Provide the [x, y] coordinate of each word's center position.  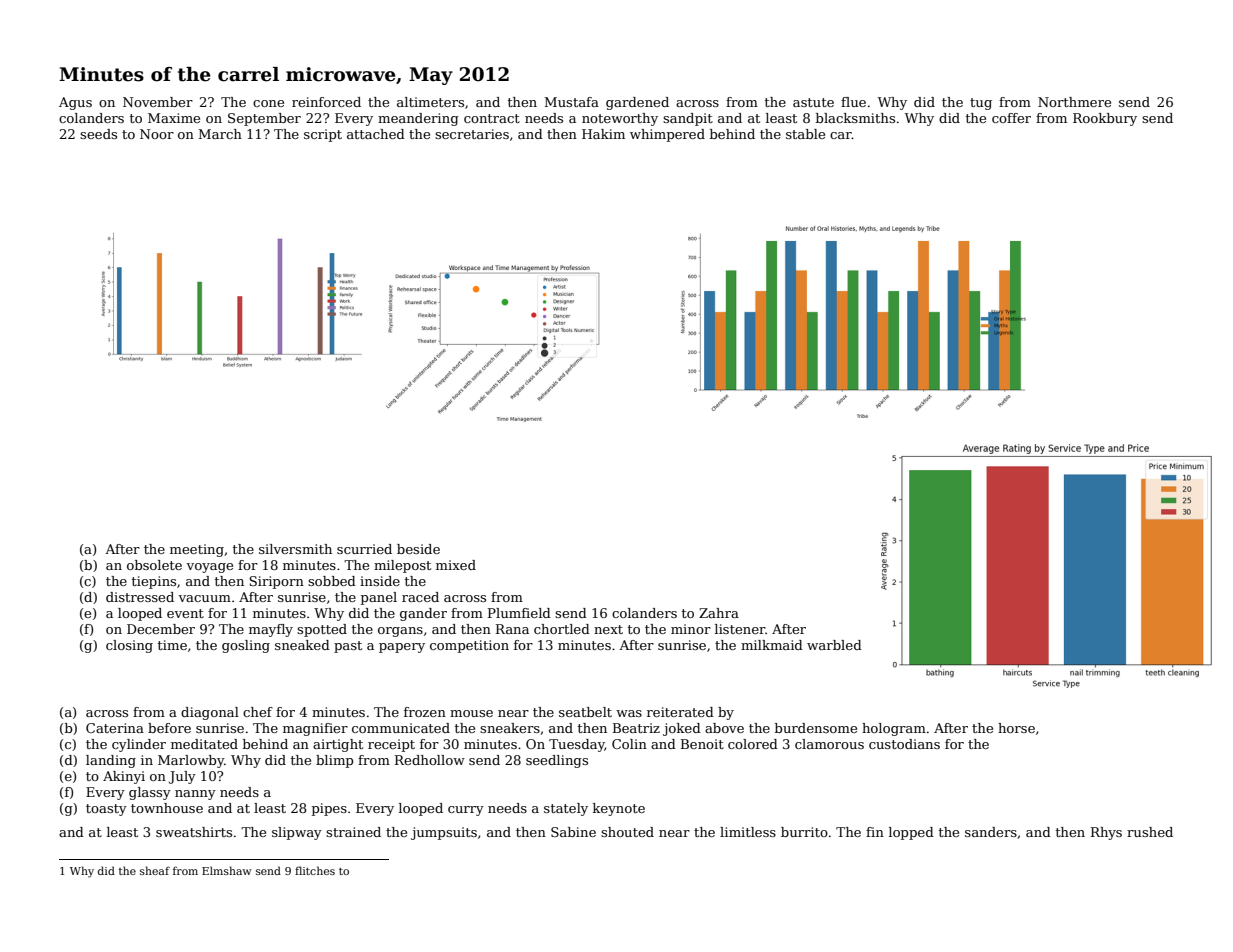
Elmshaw [227, 870]
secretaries [472, 134]
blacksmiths [855, 118]
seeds [98, 134]
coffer [1011, 118]
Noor [157, 134]
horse [1016, 728]
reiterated [680, 712]
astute [813, 102]
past [348, 647]
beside [418, 549]
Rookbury [1105, 119]
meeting [197, 550]
